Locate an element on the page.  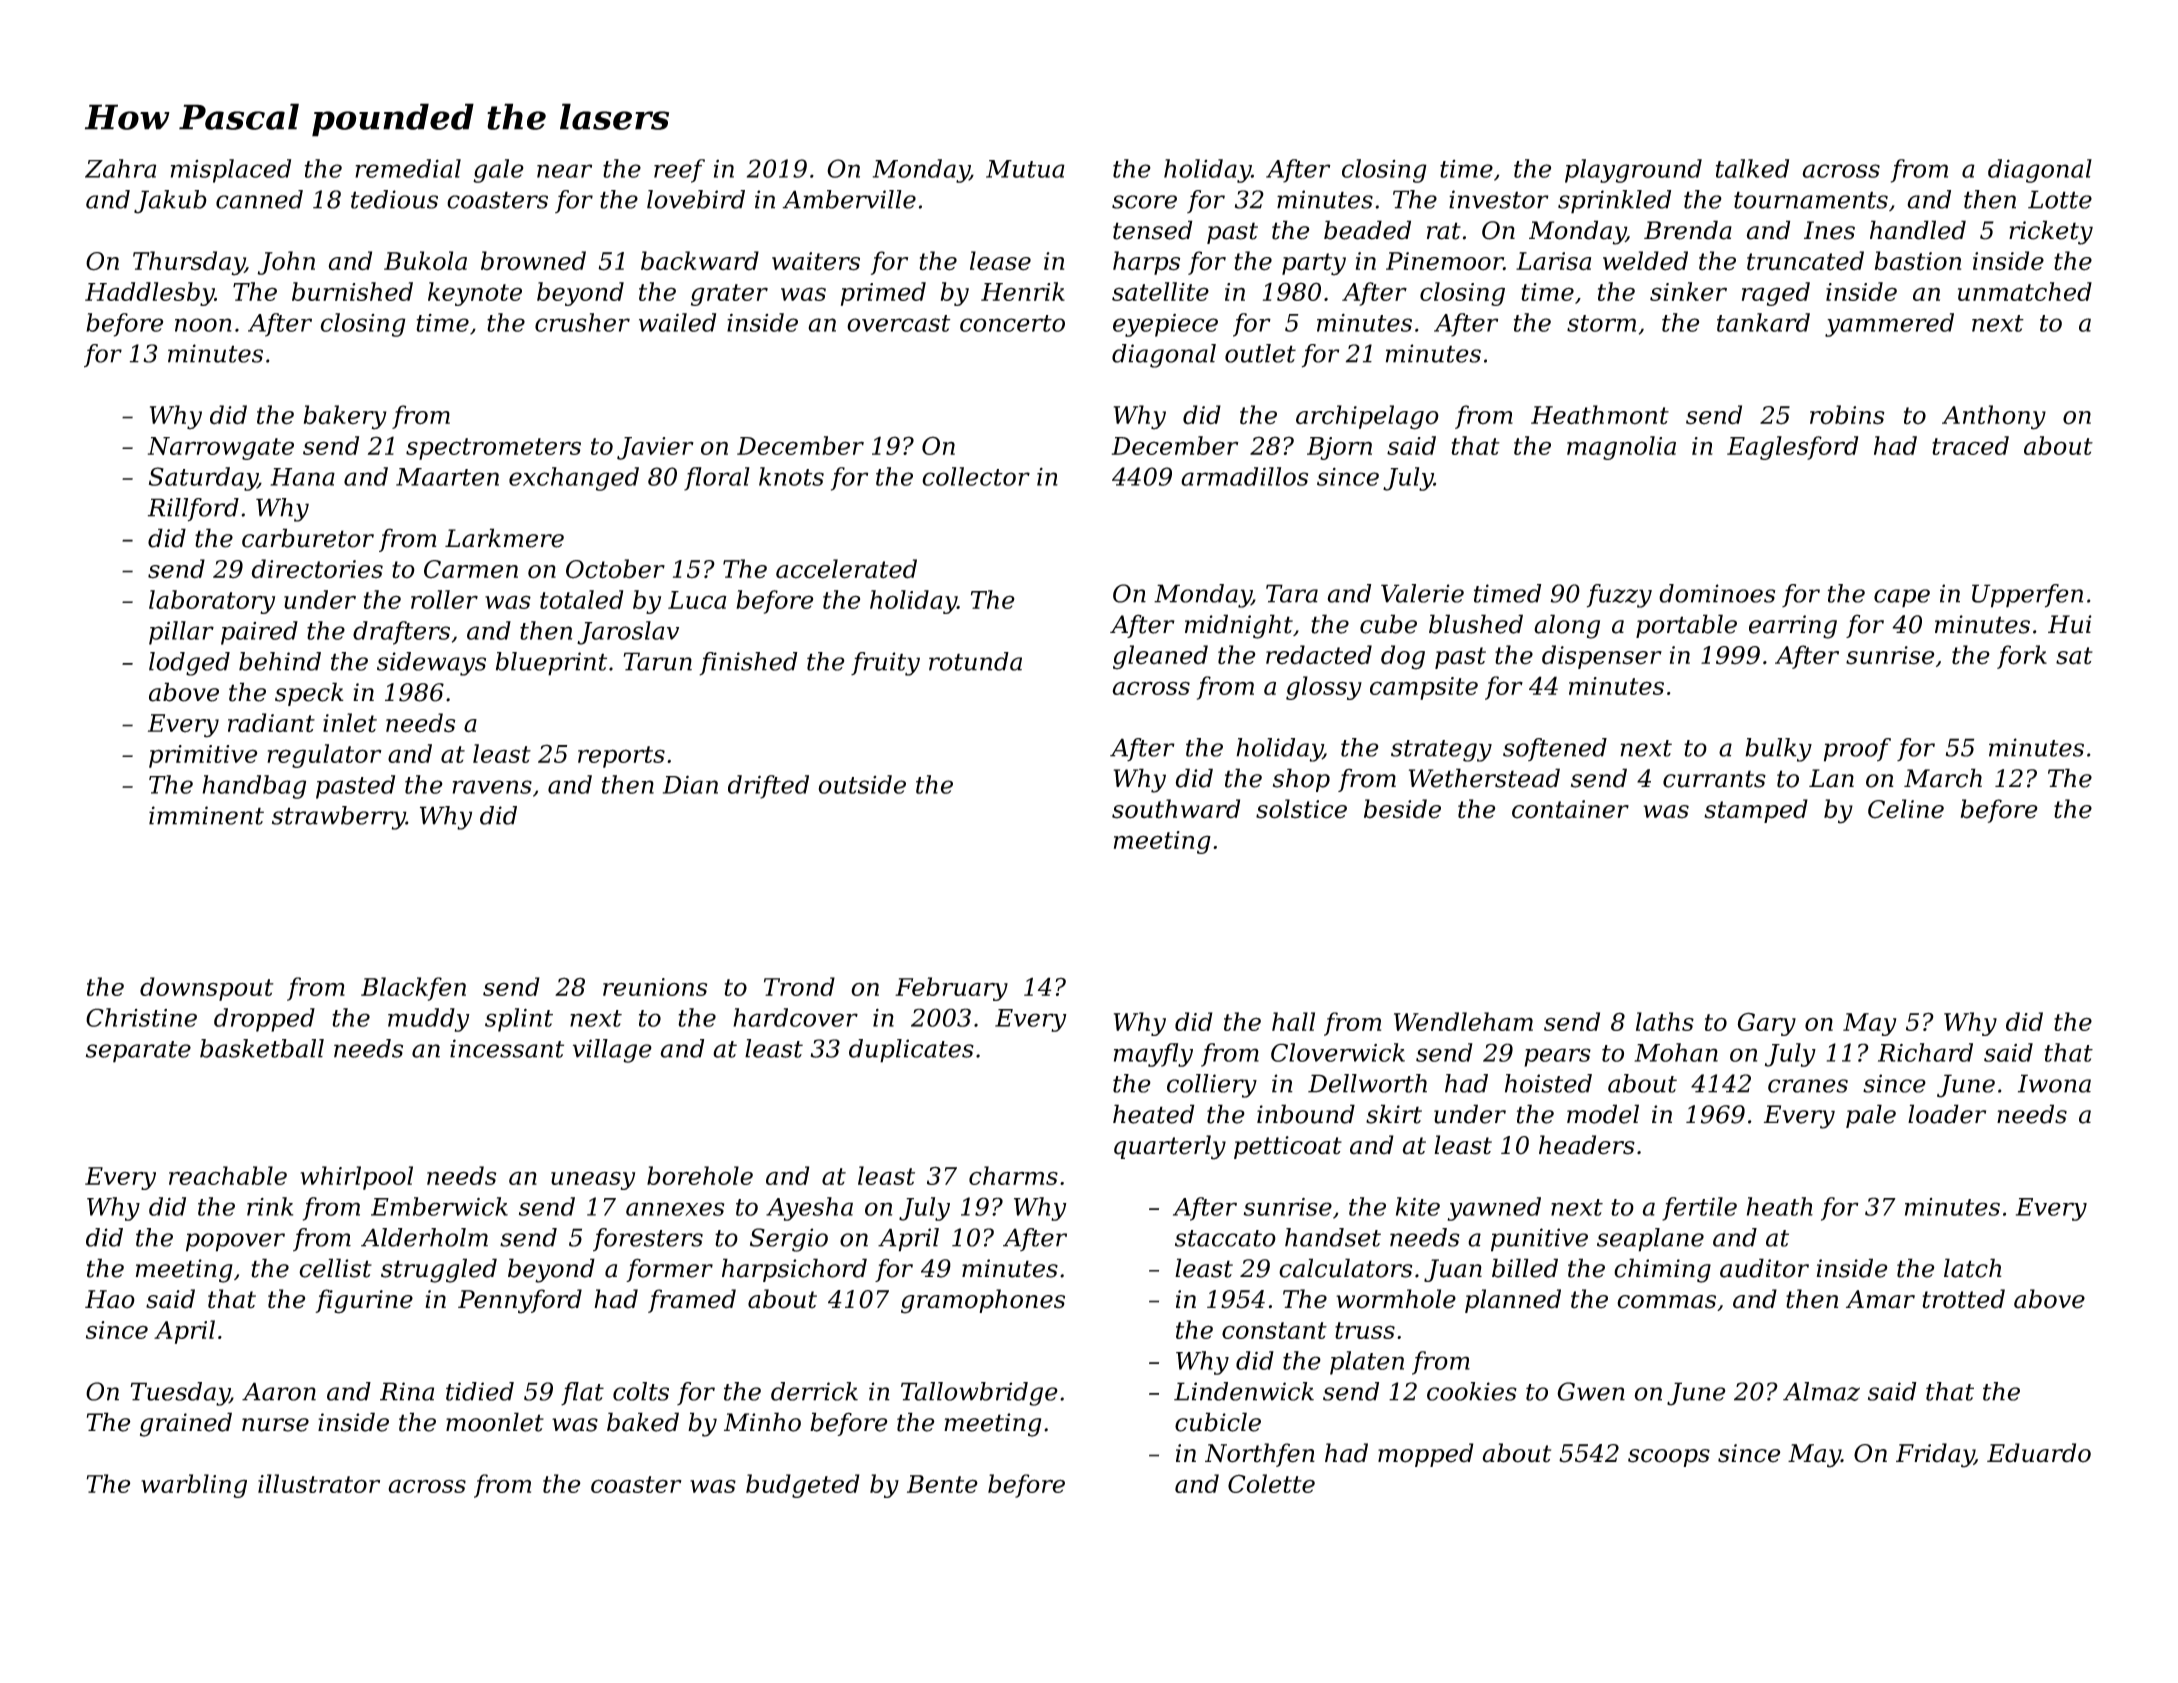
softened is located at coordinates (1555, 749).
